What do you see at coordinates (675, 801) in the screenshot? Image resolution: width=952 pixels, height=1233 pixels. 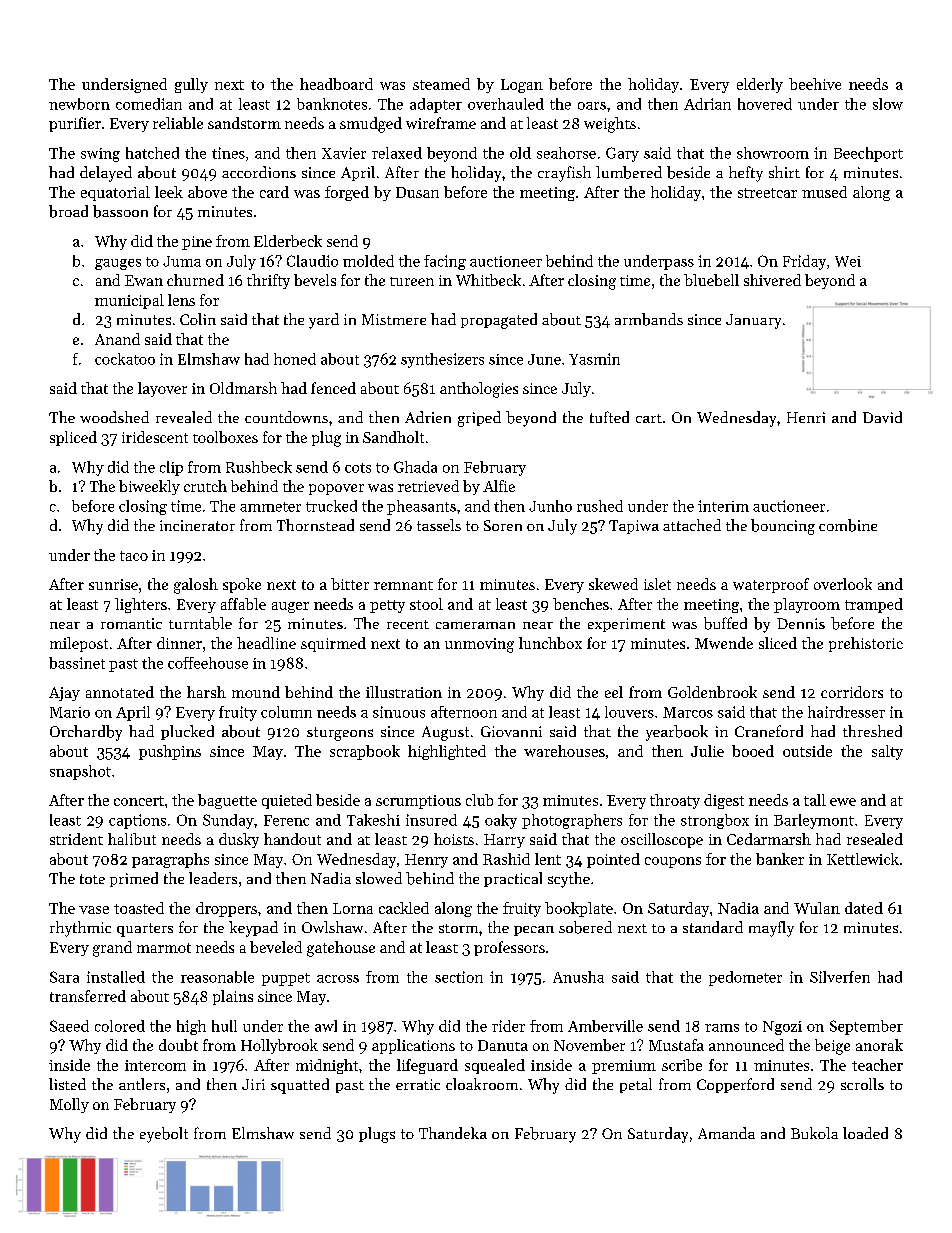 I see `throaty` at bounding box center [675, 801].
